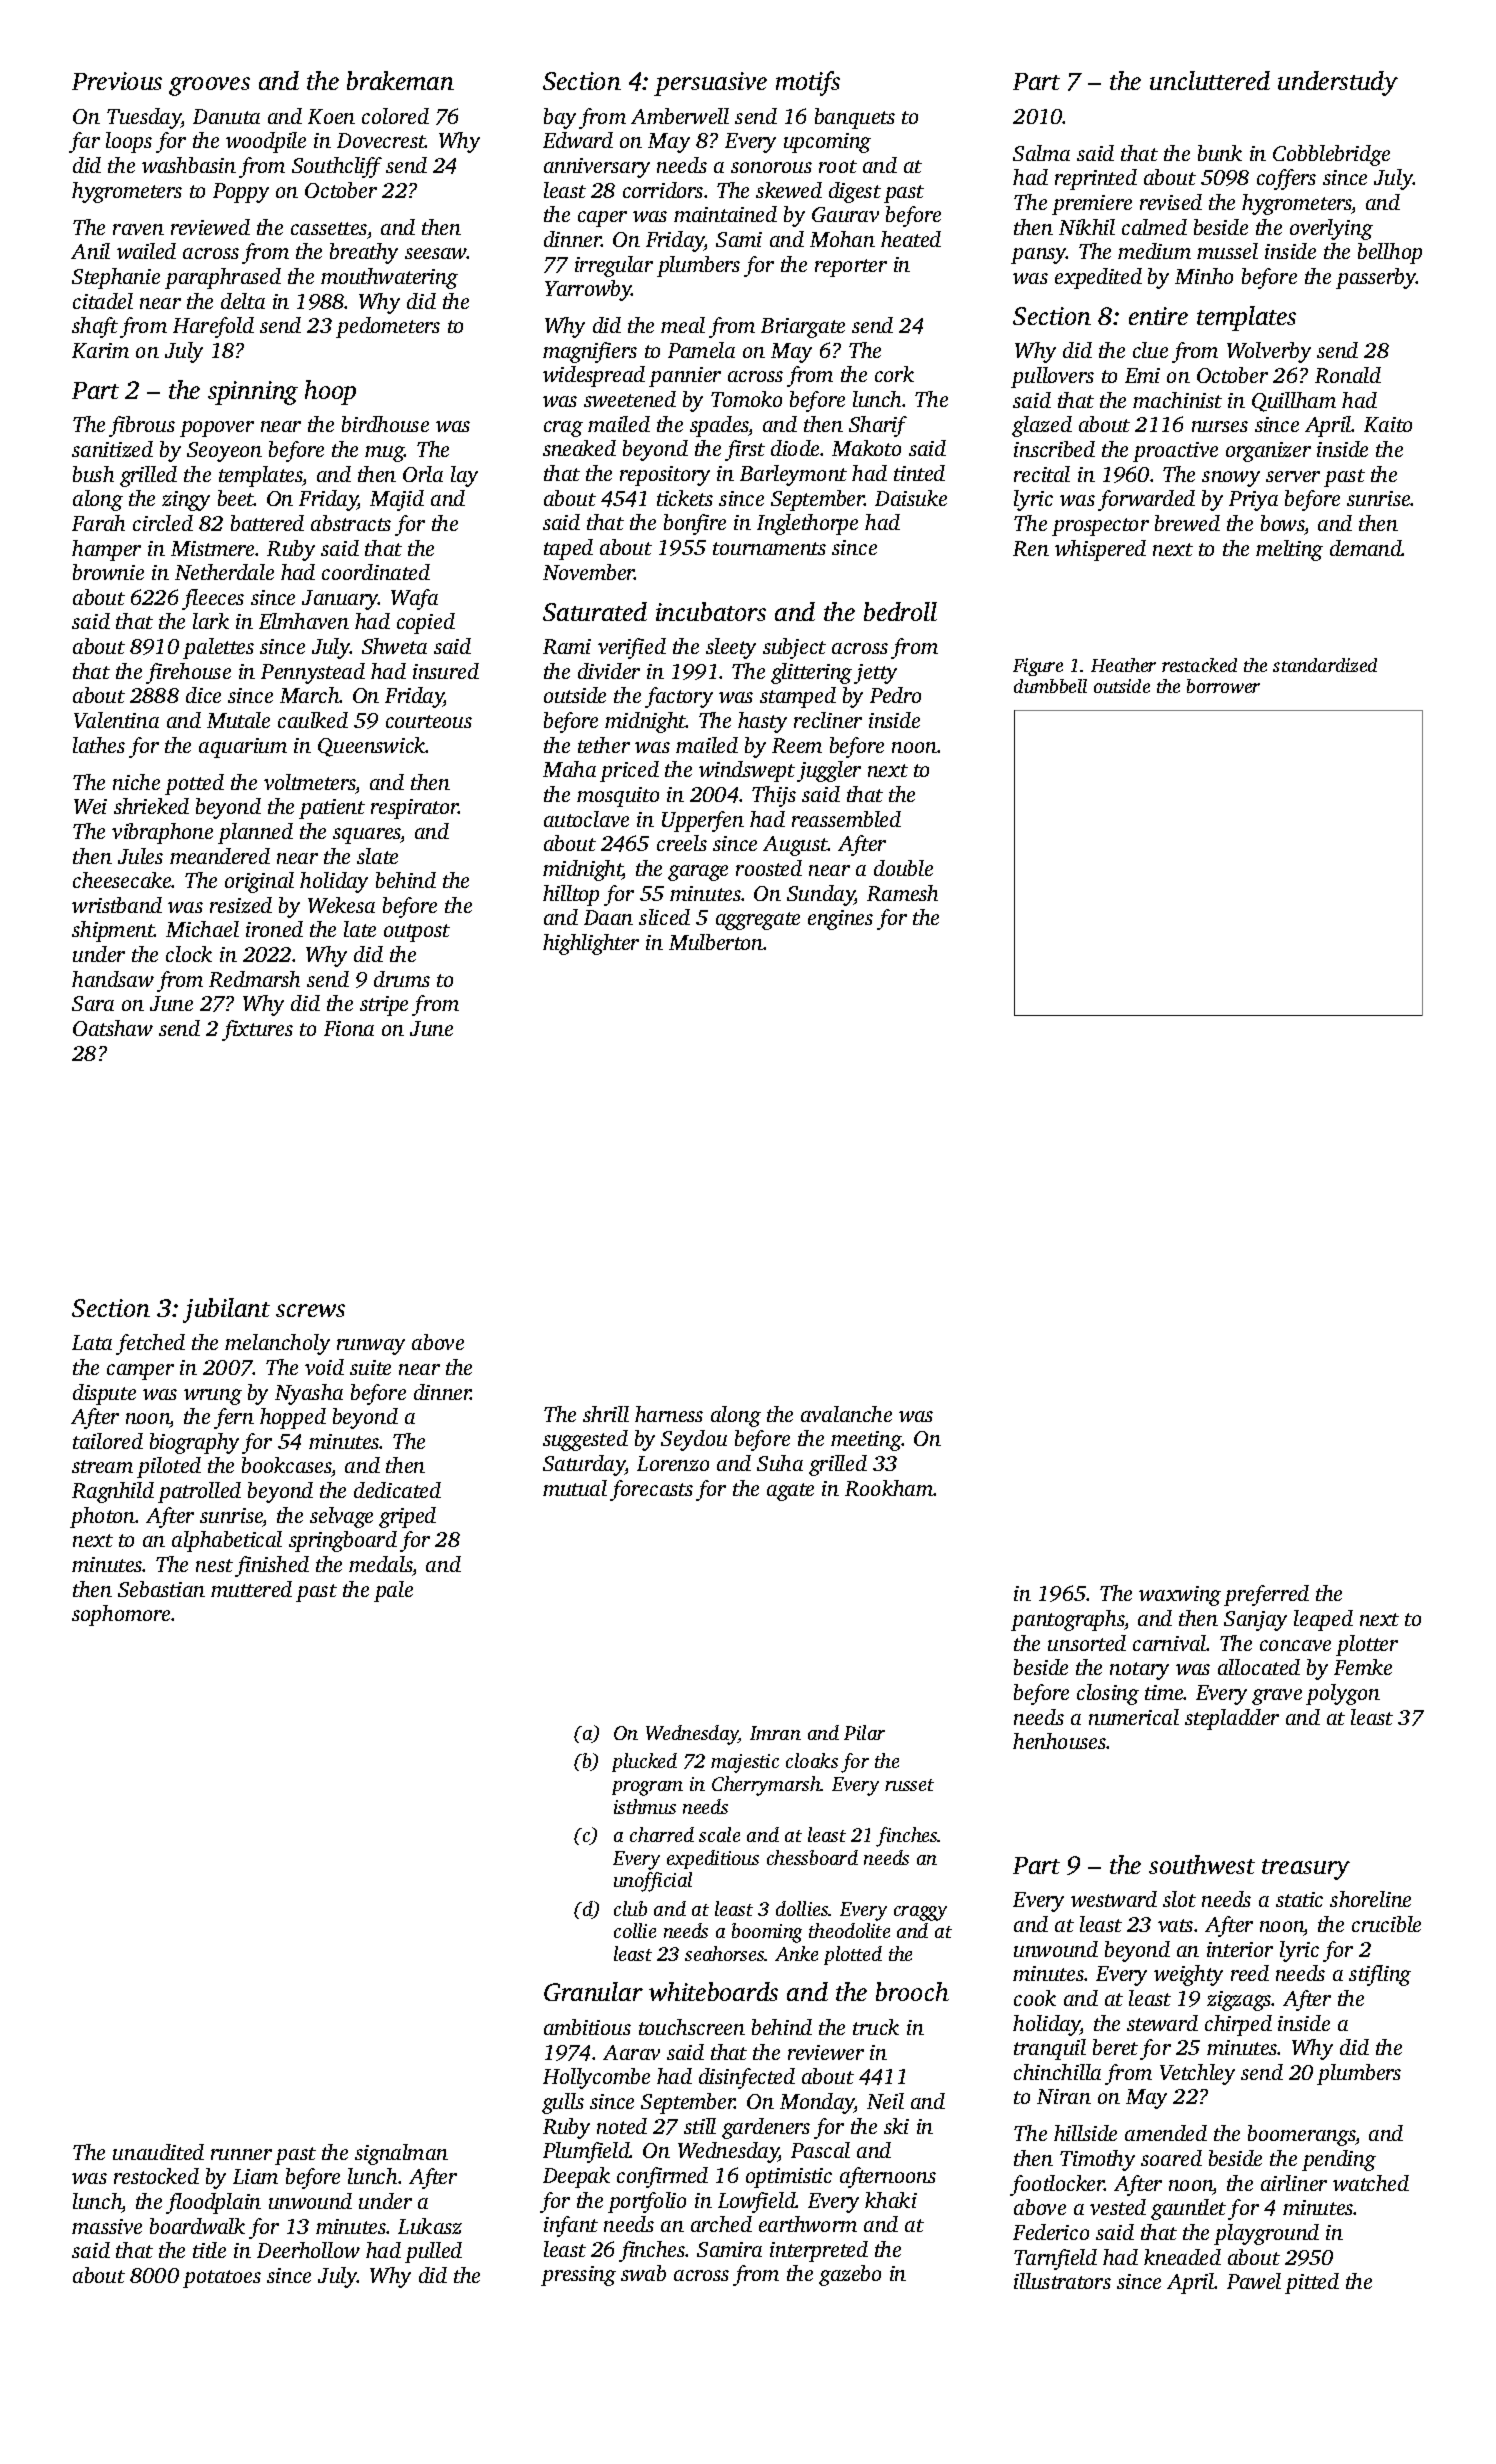 The height and width of the image is (2464, 1496). Describe the element at coordinates (1266, 1595) in the image. I see `preferred` at that location.
